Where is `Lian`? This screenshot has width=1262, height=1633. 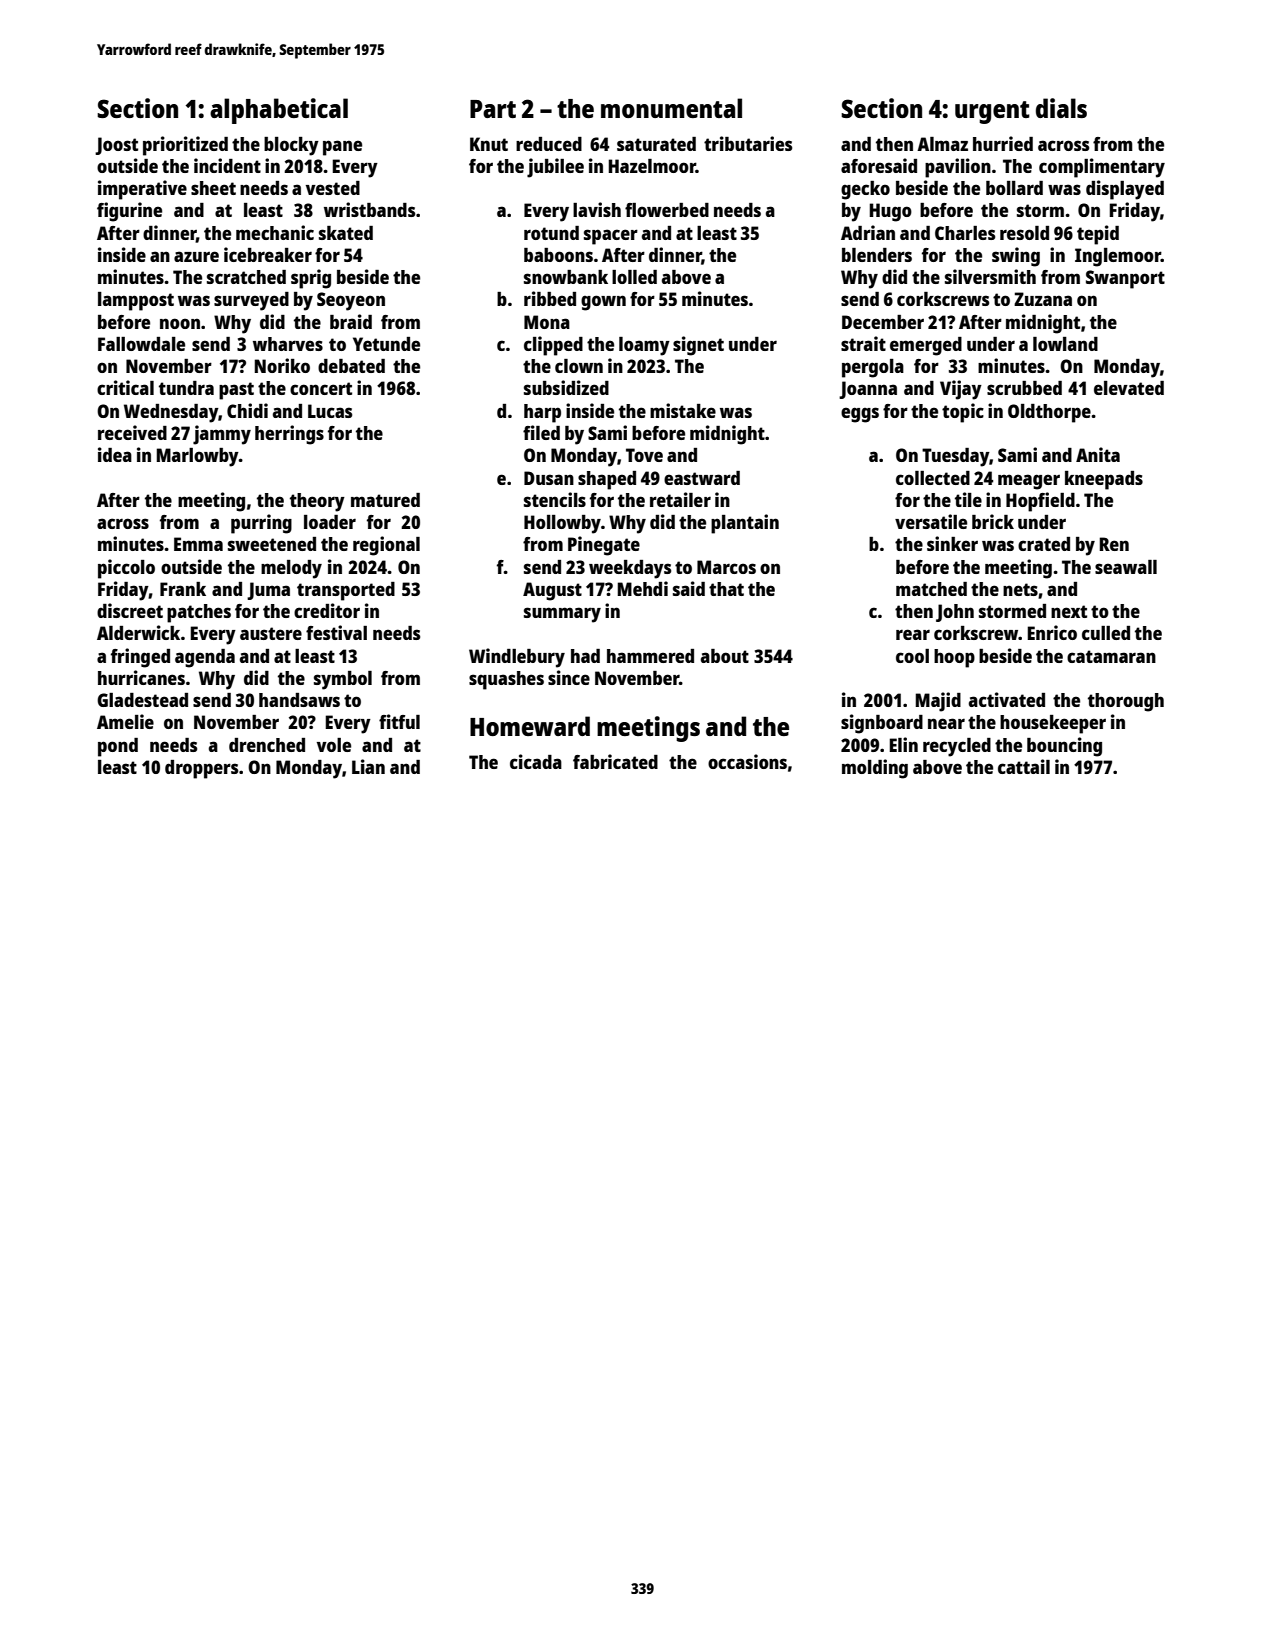
Lian is located at coordinates (368, 766).
